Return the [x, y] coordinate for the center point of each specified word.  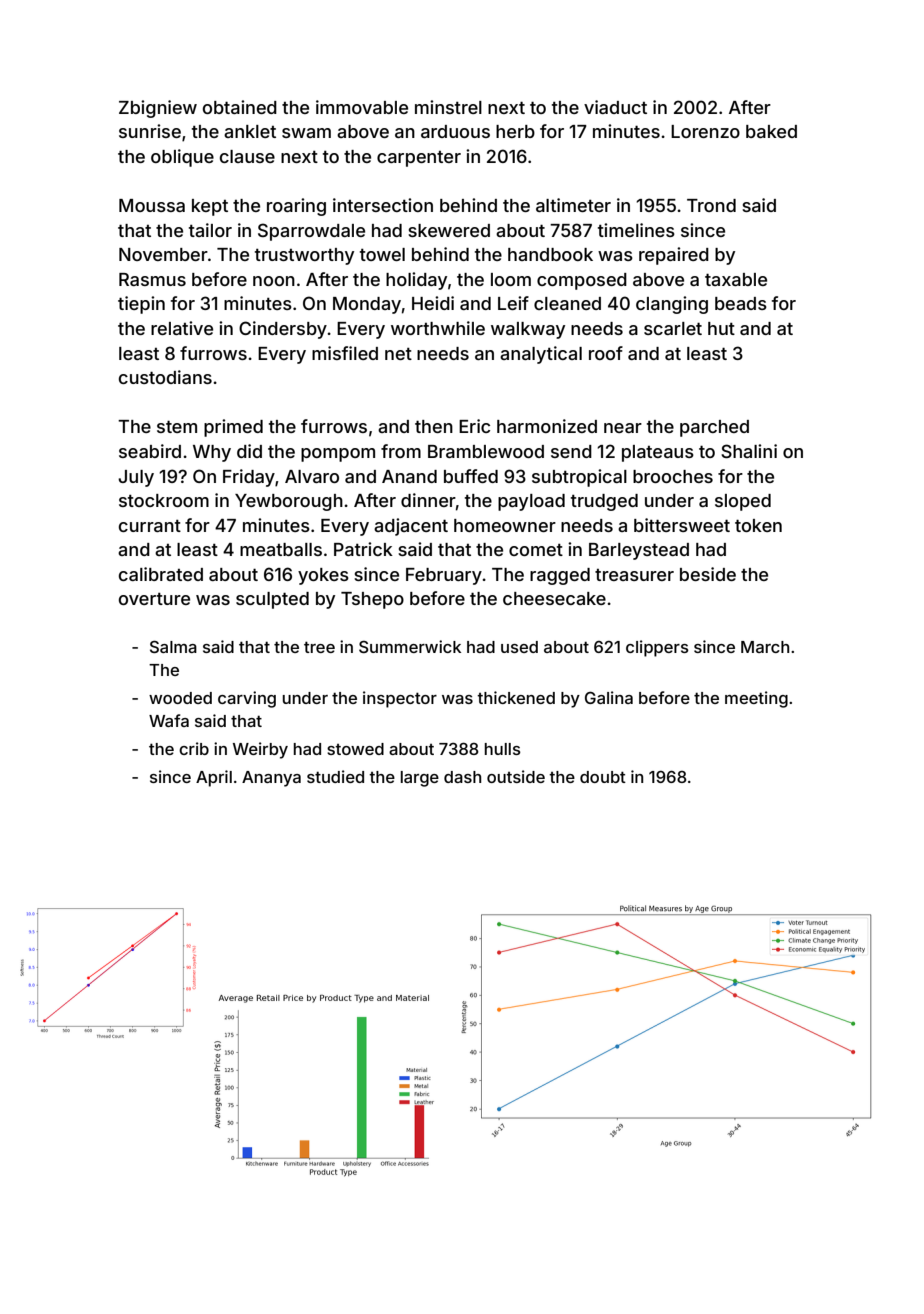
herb [515, 131]
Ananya [271, 779]
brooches [673, 476]
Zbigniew [158, 109]
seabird [150, 451]
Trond [711, 205]
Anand [409, 476]
